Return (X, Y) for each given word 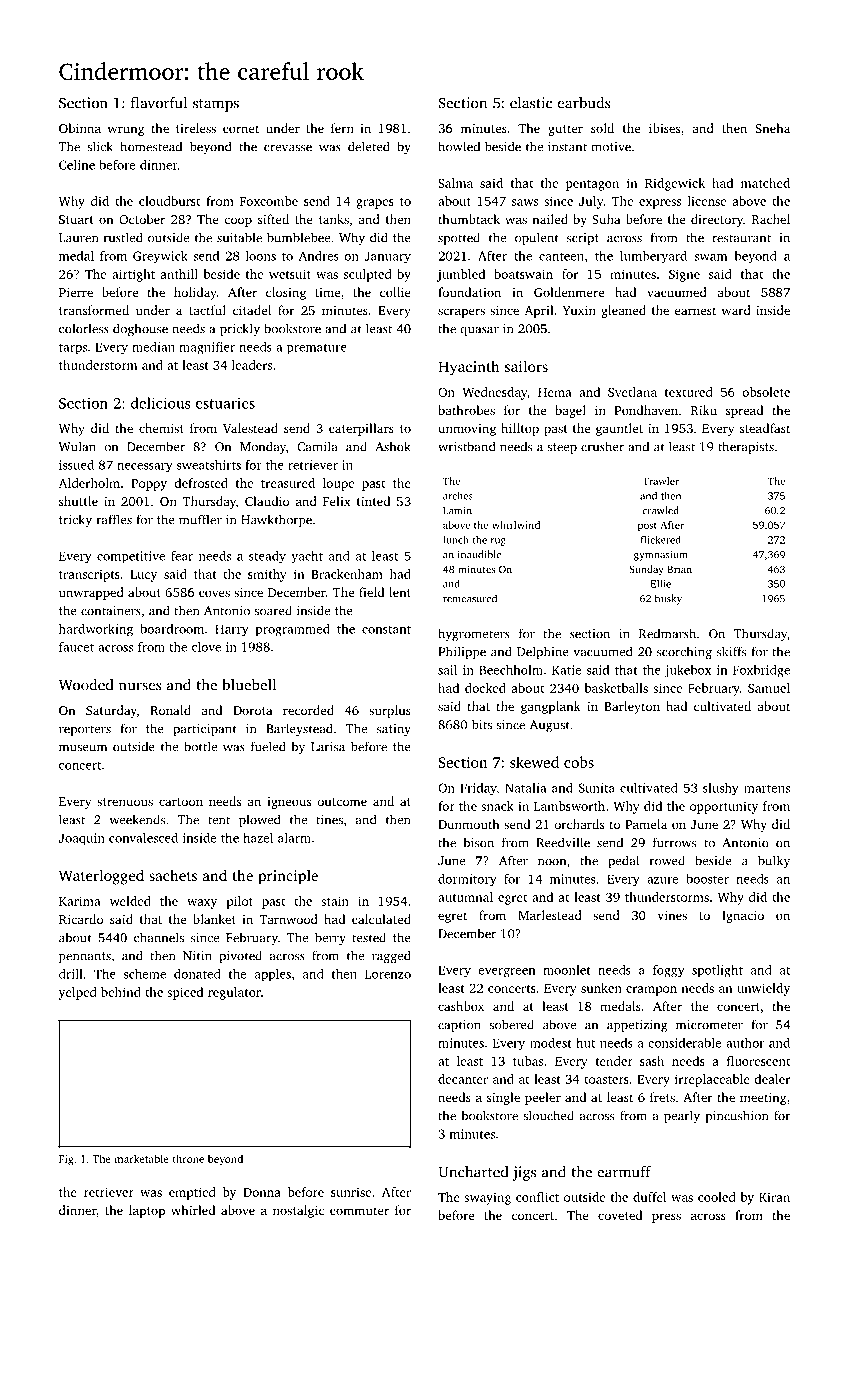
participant (205, 730)
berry (330, 938)
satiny (394, 730)
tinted (373, 501)
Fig (66, 1160)
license (707, 201)
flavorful (159, 103)
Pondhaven (646, 410)
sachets (173, 875)
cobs (579, 762)
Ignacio (743, 917)
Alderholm (89, 483)
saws (525, 202)
